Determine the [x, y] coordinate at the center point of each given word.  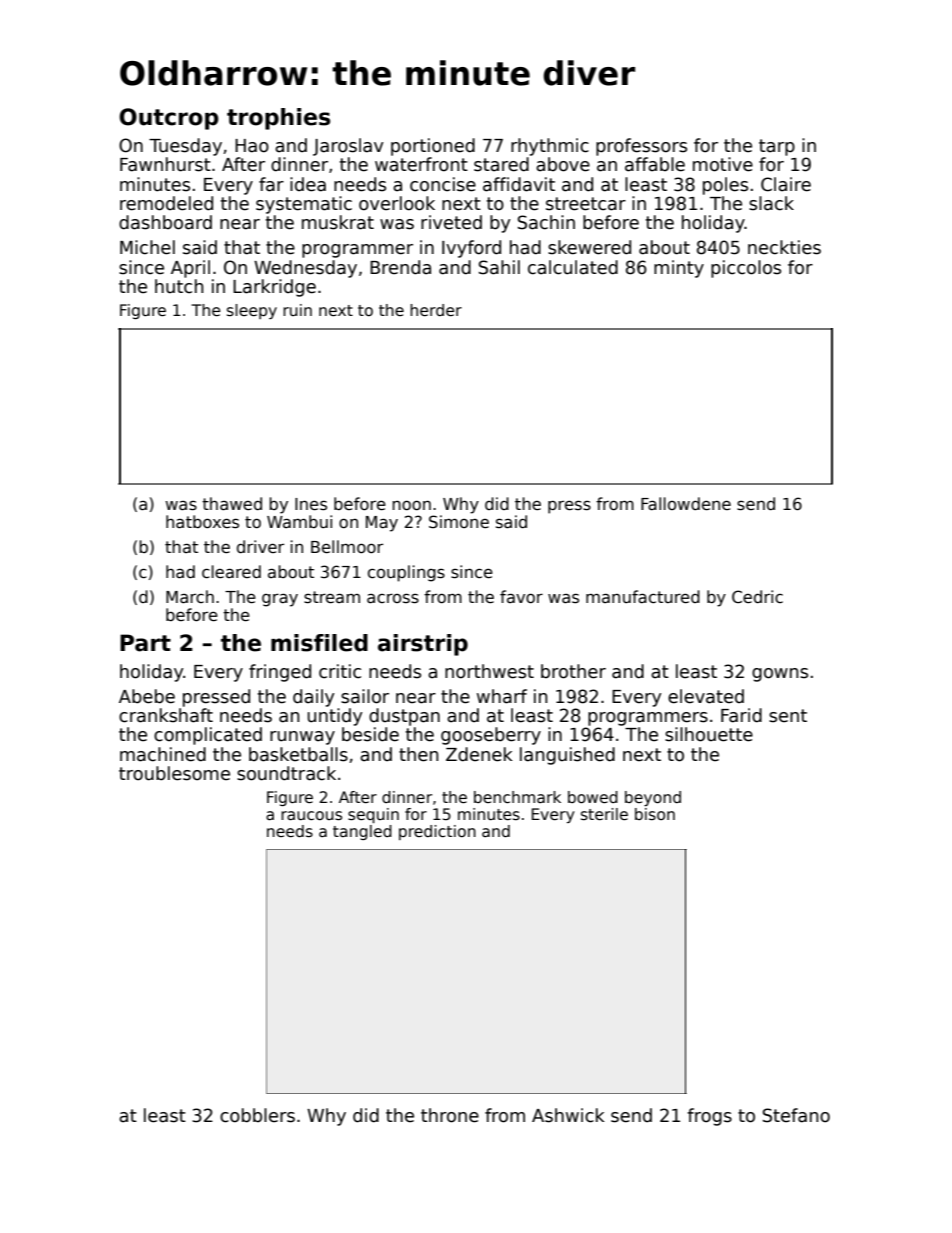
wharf [502, 696]
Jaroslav [348, 147]
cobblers [257, 1115]
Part [145, 643]
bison [655, 814]
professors [641, 147]
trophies [278, 119]
